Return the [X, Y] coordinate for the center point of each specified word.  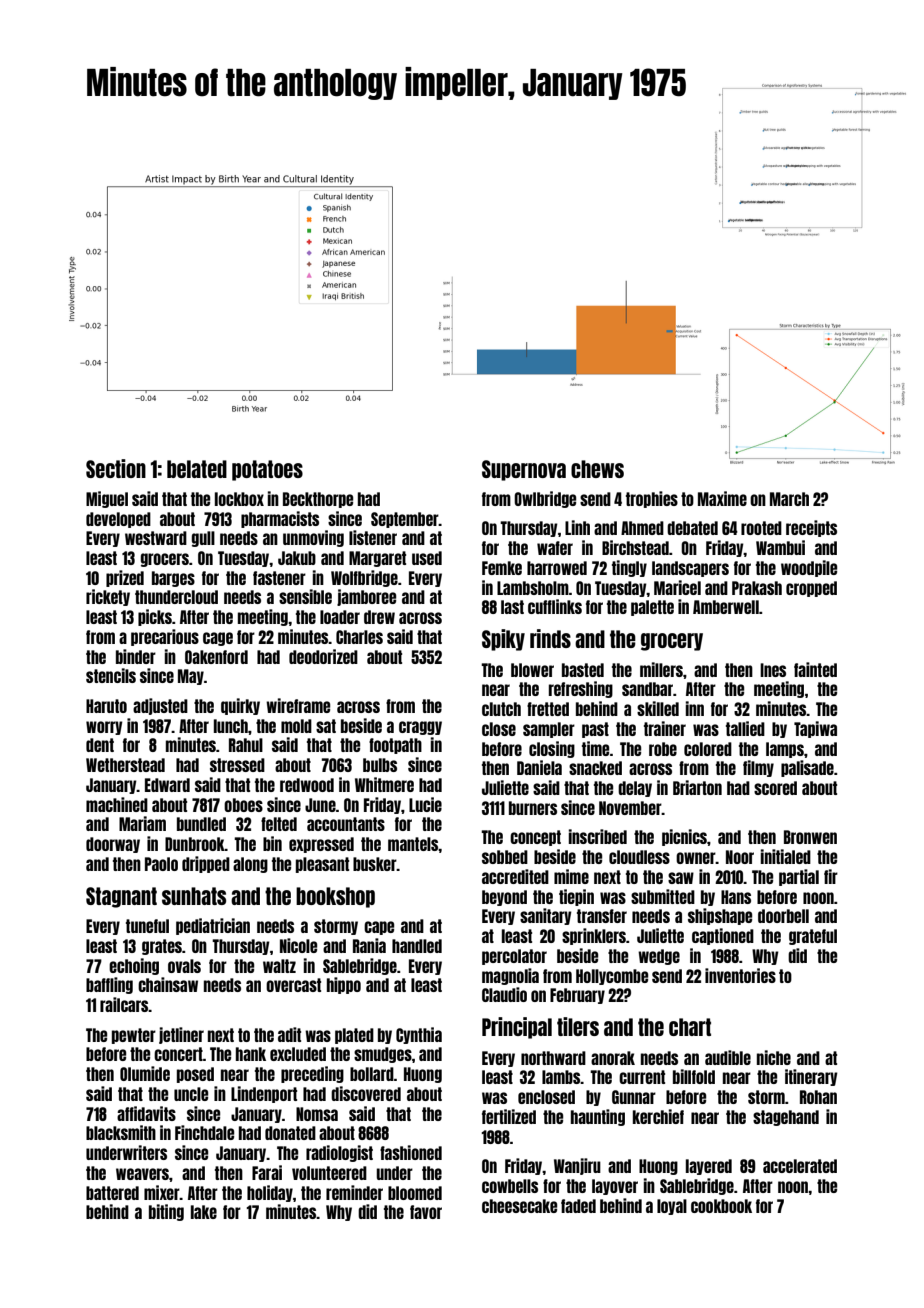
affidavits [146, 1113]
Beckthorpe [318, 500]
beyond [504, 898]
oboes [243, 805]
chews [597, 469]
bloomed [415, 1193]
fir [831, 876]
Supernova [524, 470]
